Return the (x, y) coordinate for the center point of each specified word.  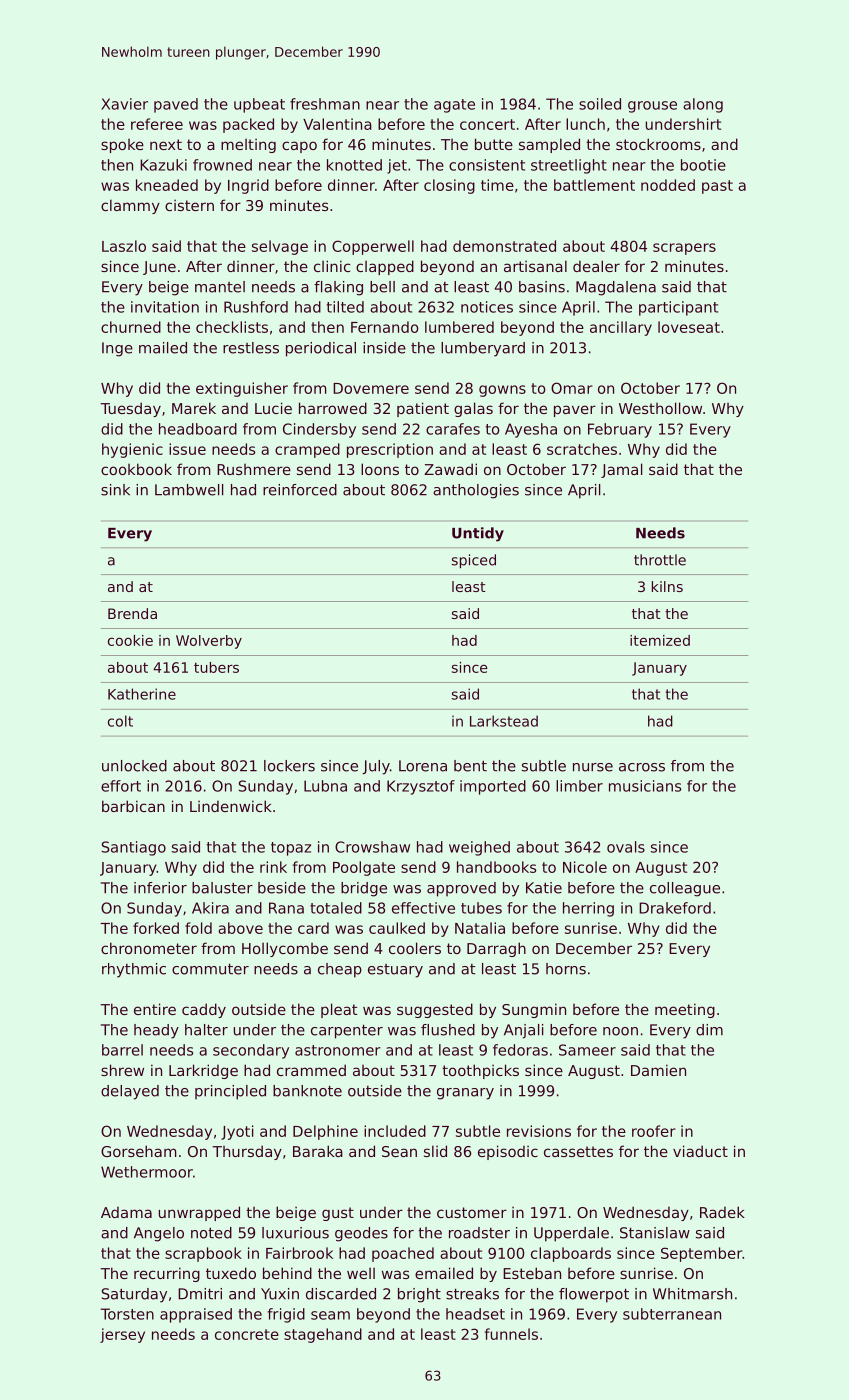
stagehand (323, 1335)
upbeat (259, 105)
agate (454, 106)
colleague (685, 889)
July (376, 767)
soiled (600, 104)
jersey (122, 1335)
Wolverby (209, 642)
